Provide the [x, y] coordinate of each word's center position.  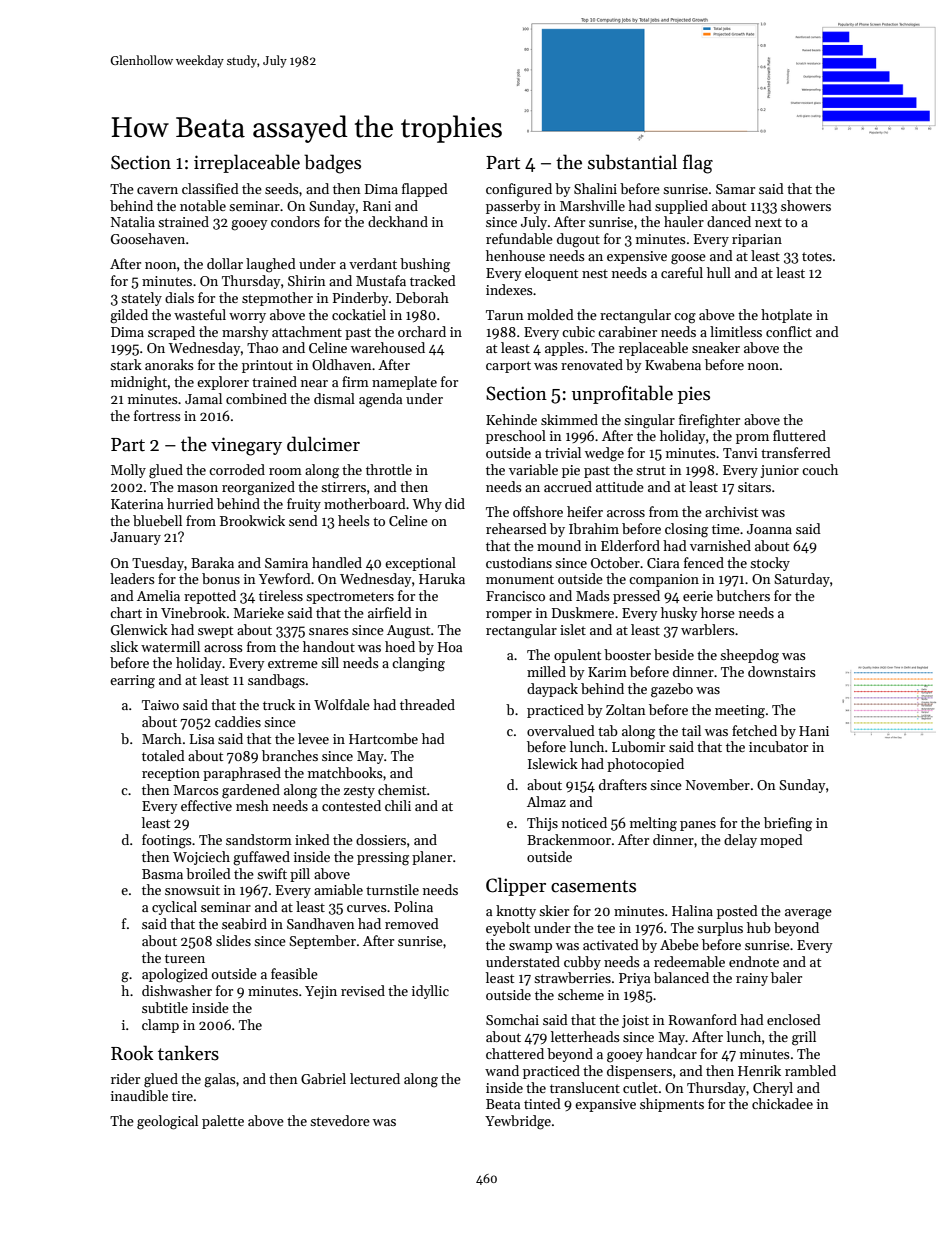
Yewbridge [518, 1122]
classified [210, 188]
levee [313, 738]
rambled [810, 1070]
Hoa [450, 647]
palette [223, 1122]
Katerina [137, 504]
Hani [814, 731]
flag [698, 164]
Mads [593, 595]
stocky [770, 564]
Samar [735, 189]
